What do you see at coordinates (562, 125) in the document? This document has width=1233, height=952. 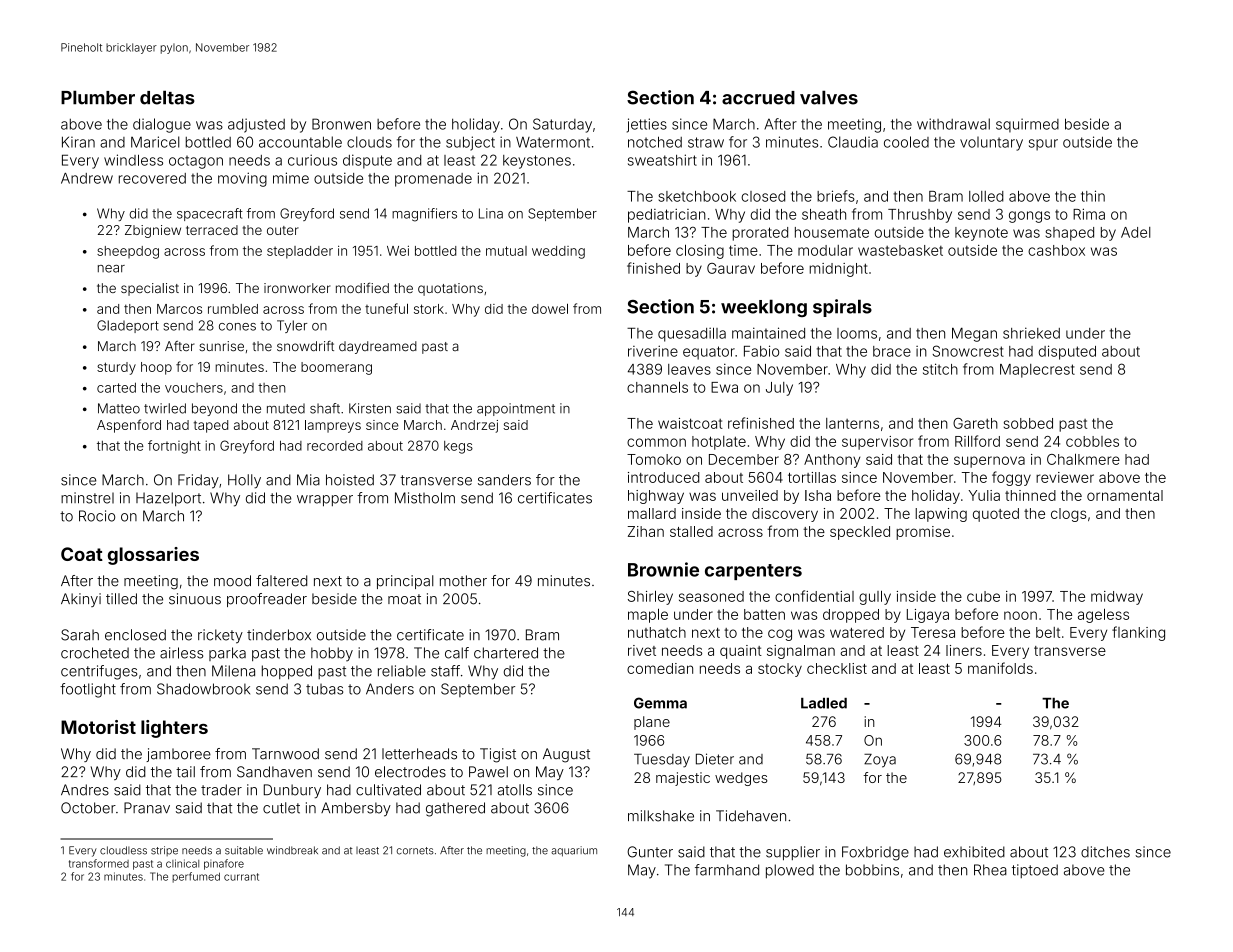 I see `Saturday` at bounding box center [562, 125].
